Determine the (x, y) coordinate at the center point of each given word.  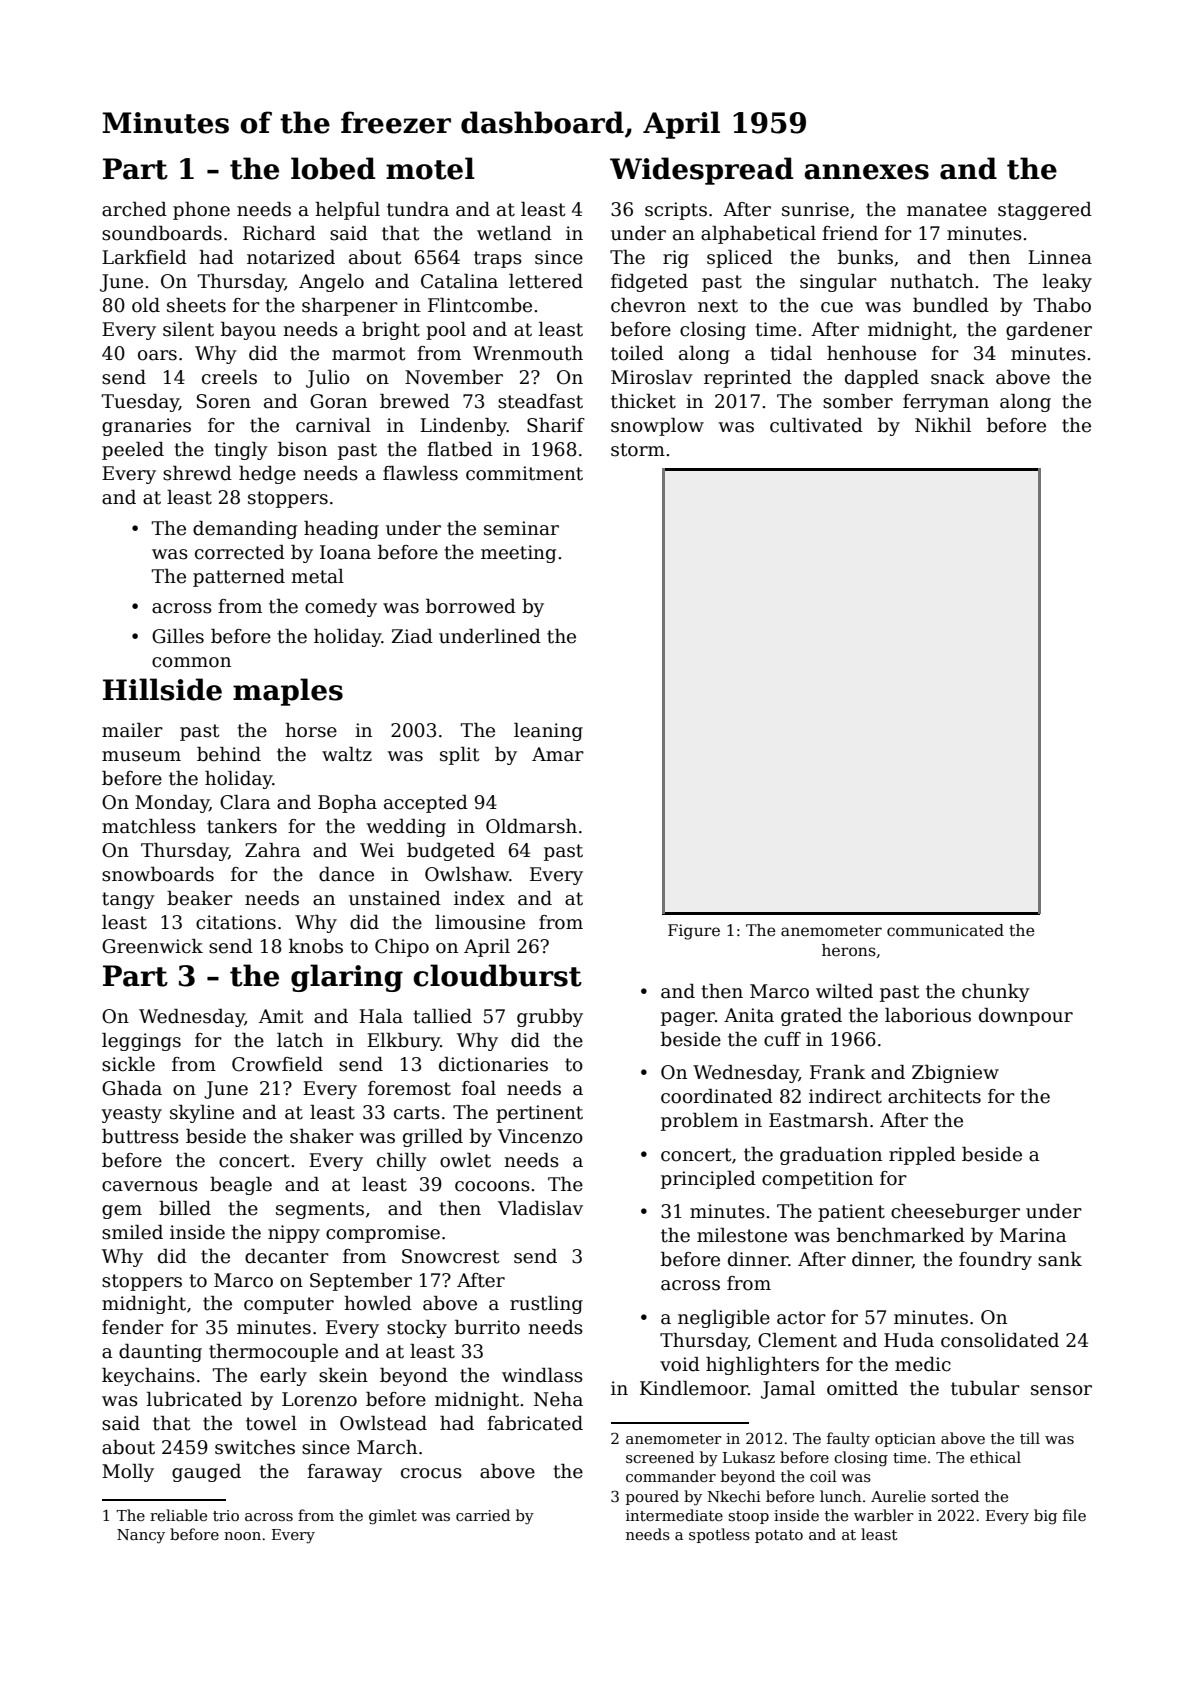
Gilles (178, 636)
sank (1060, 1259)
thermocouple (273, 1353)
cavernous (150, 1186)
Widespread (701, 171)
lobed (333, 168)
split (460, 756)
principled (708, 1180)
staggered (1045, 211)
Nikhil (943, 425)
